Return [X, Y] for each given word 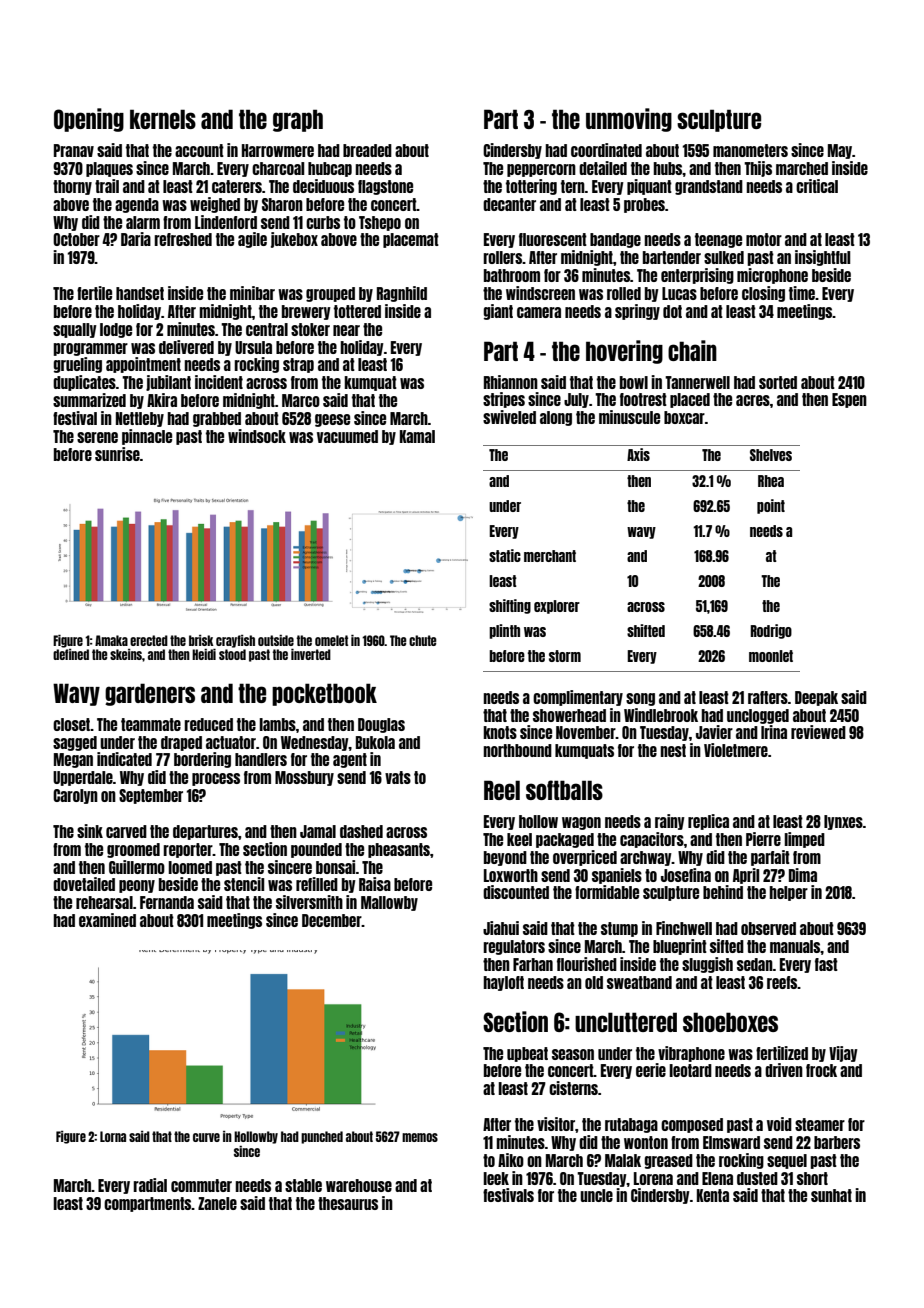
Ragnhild [402, 294]
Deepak [816, 698]
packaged [565, 840]
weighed [215, 205]
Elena [717, 1178]
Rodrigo [771, 631]
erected [149, 640]
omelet [331, 640]
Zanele [217, 1203]
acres [753, 400]
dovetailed [84, 884]
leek [496, 1178]
